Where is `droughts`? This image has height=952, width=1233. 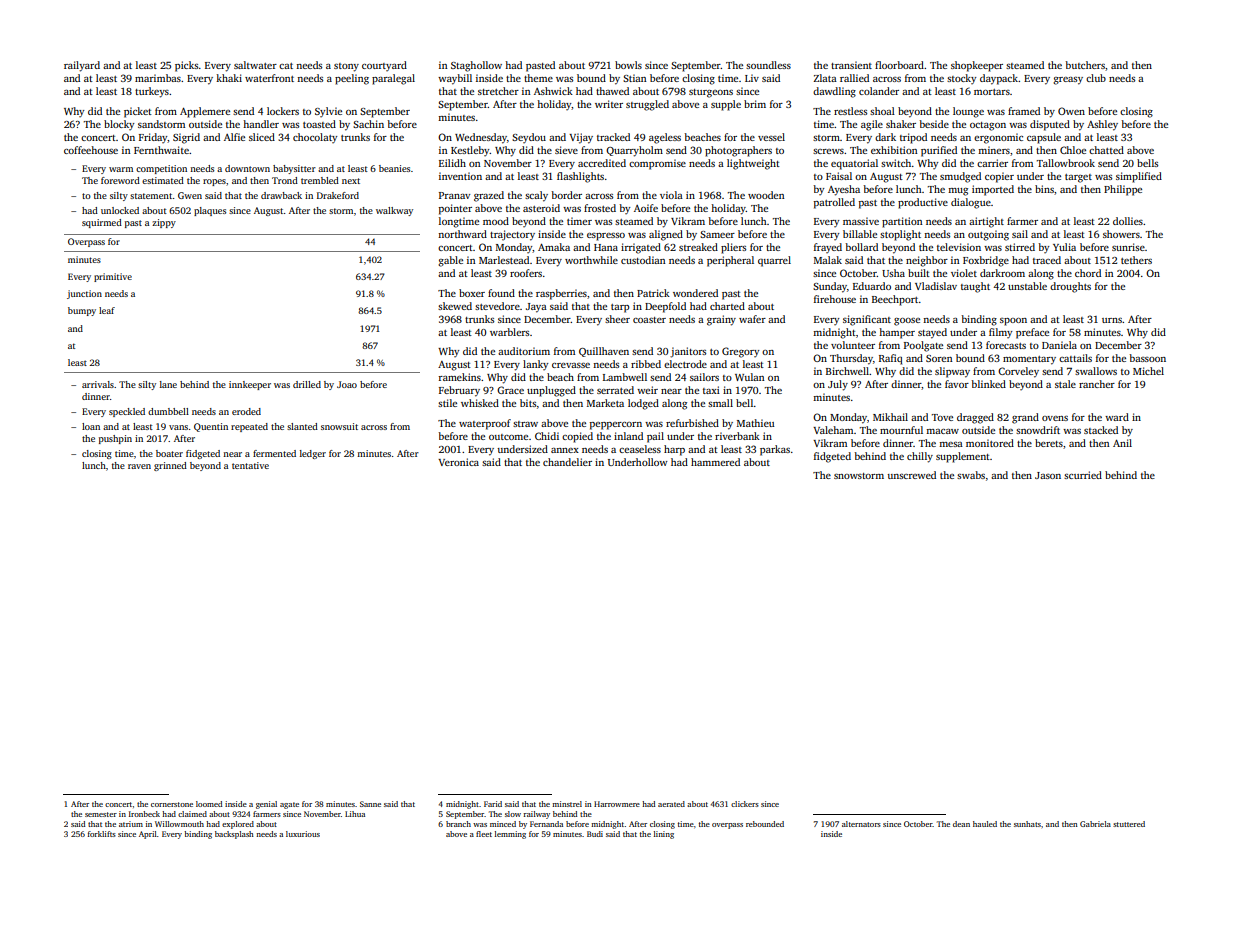
droughts is located at coordinates (1070, 287).
